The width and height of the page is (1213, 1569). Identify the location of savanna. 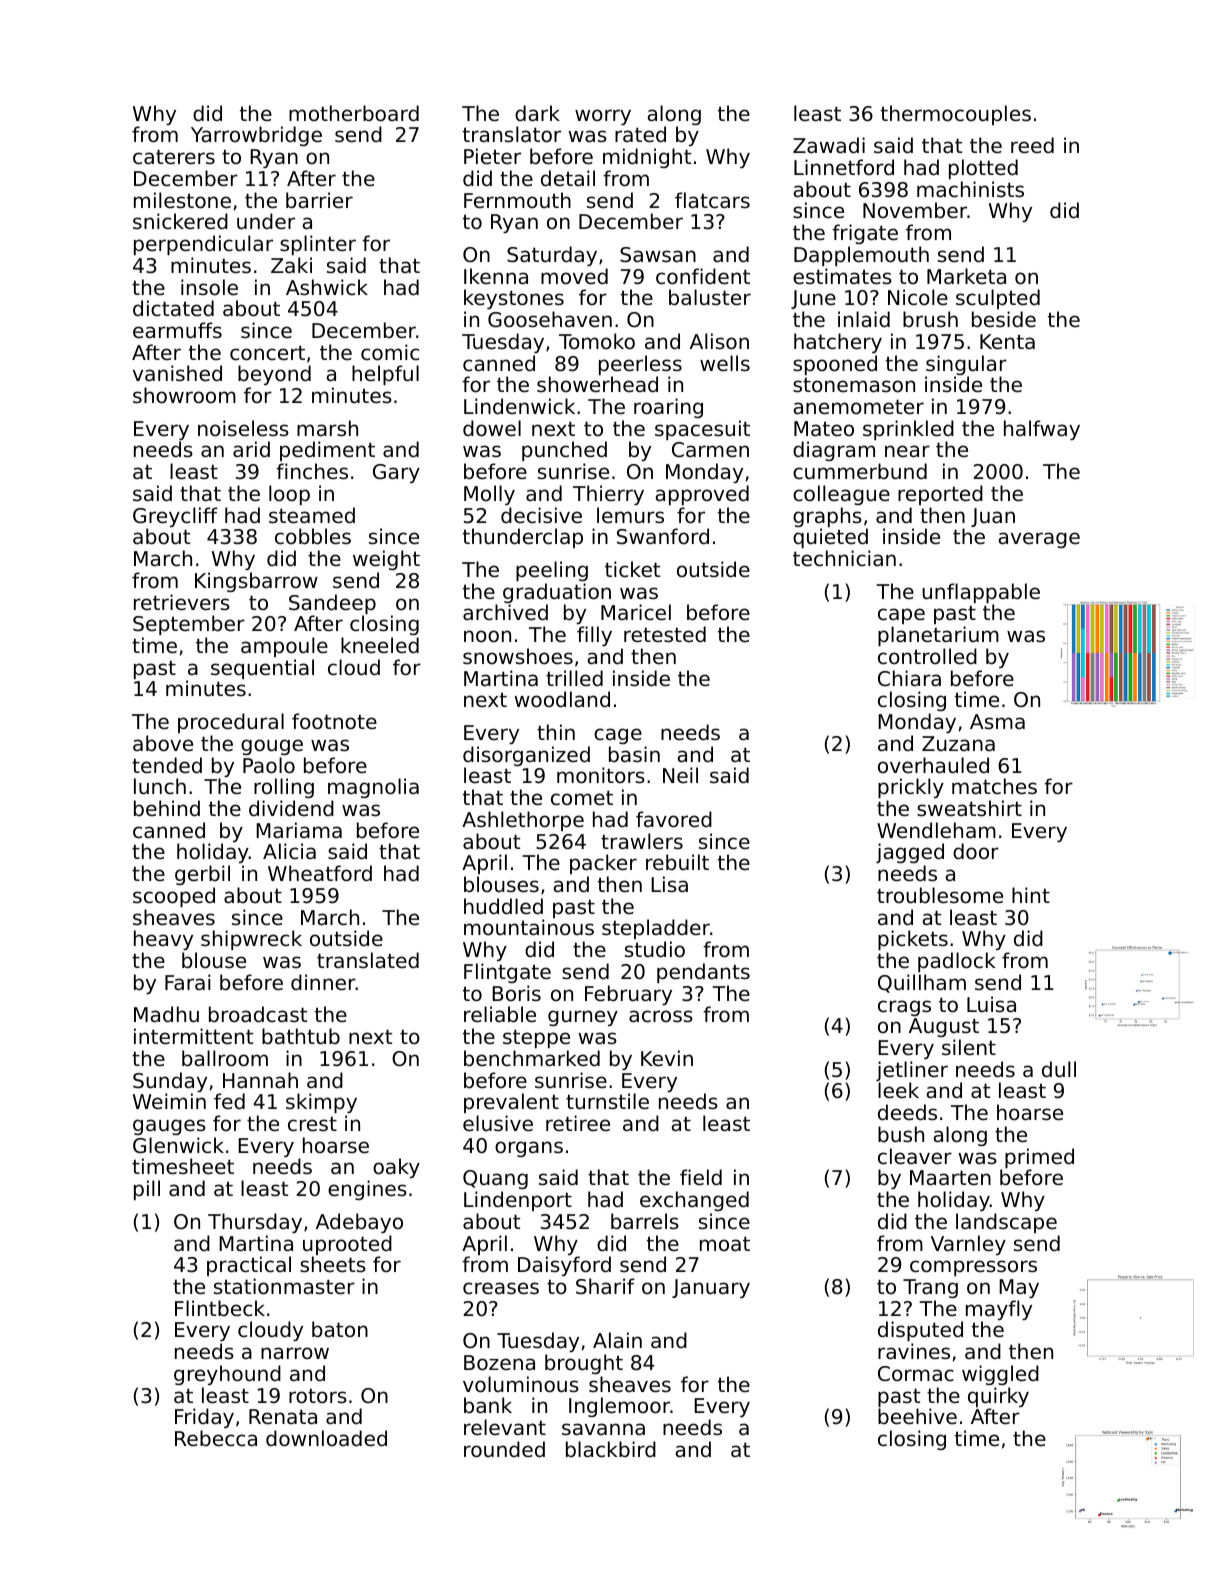
(603, 1429).
